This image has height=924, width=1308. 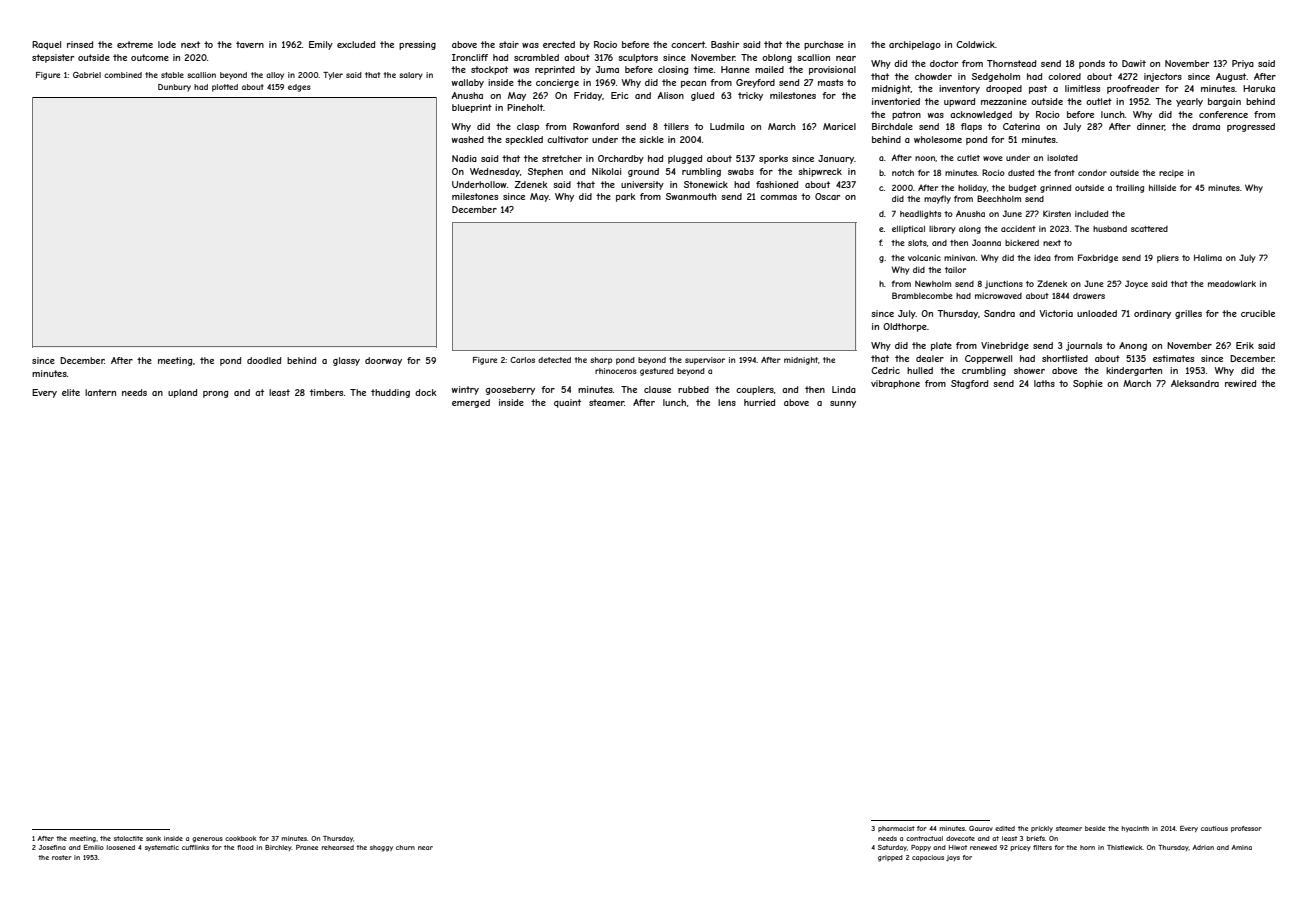 What do you see at coordinates (1029, 370) in the image?
I see `shower` at bounding box center [1029, 370].
